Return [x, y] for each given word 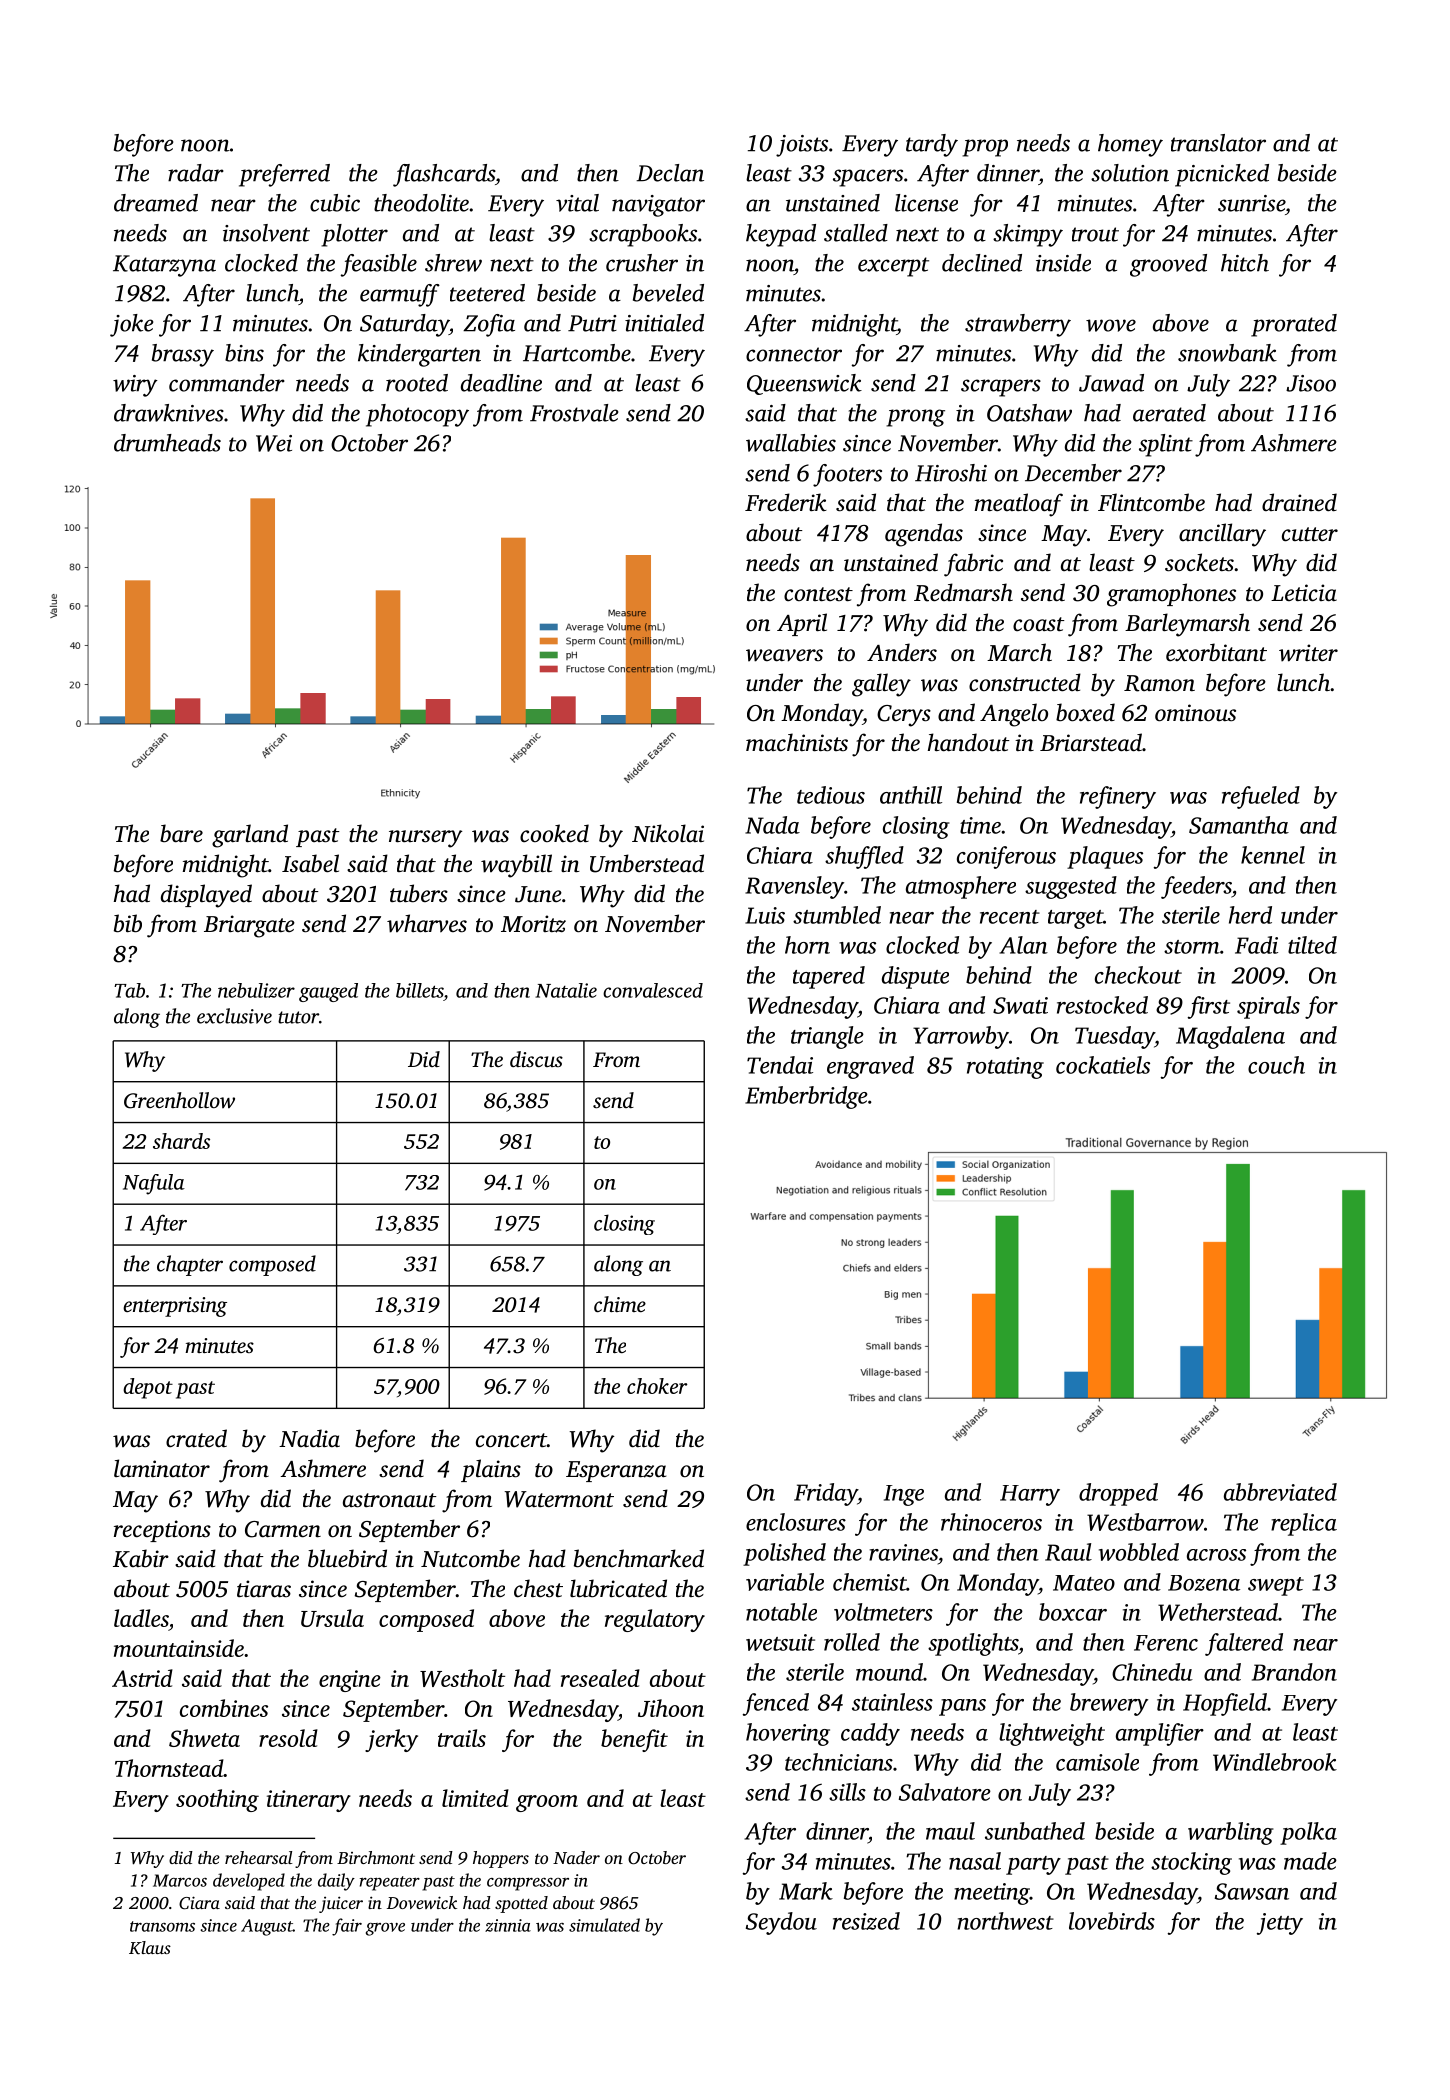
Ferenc [1166, 1643]
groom [547, 1803]
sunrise [1251, 203]
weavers [784, 655]
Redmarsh [963, 592]
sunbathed [1035, 1831]
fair [347, 1927]
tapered [829, 977]
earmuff [400, 295]
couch [1276, 1065]
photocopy [417, 415]
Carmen [283, 1529]
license [926, 203]
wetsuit [780, 1642]
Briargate [249, 926]
